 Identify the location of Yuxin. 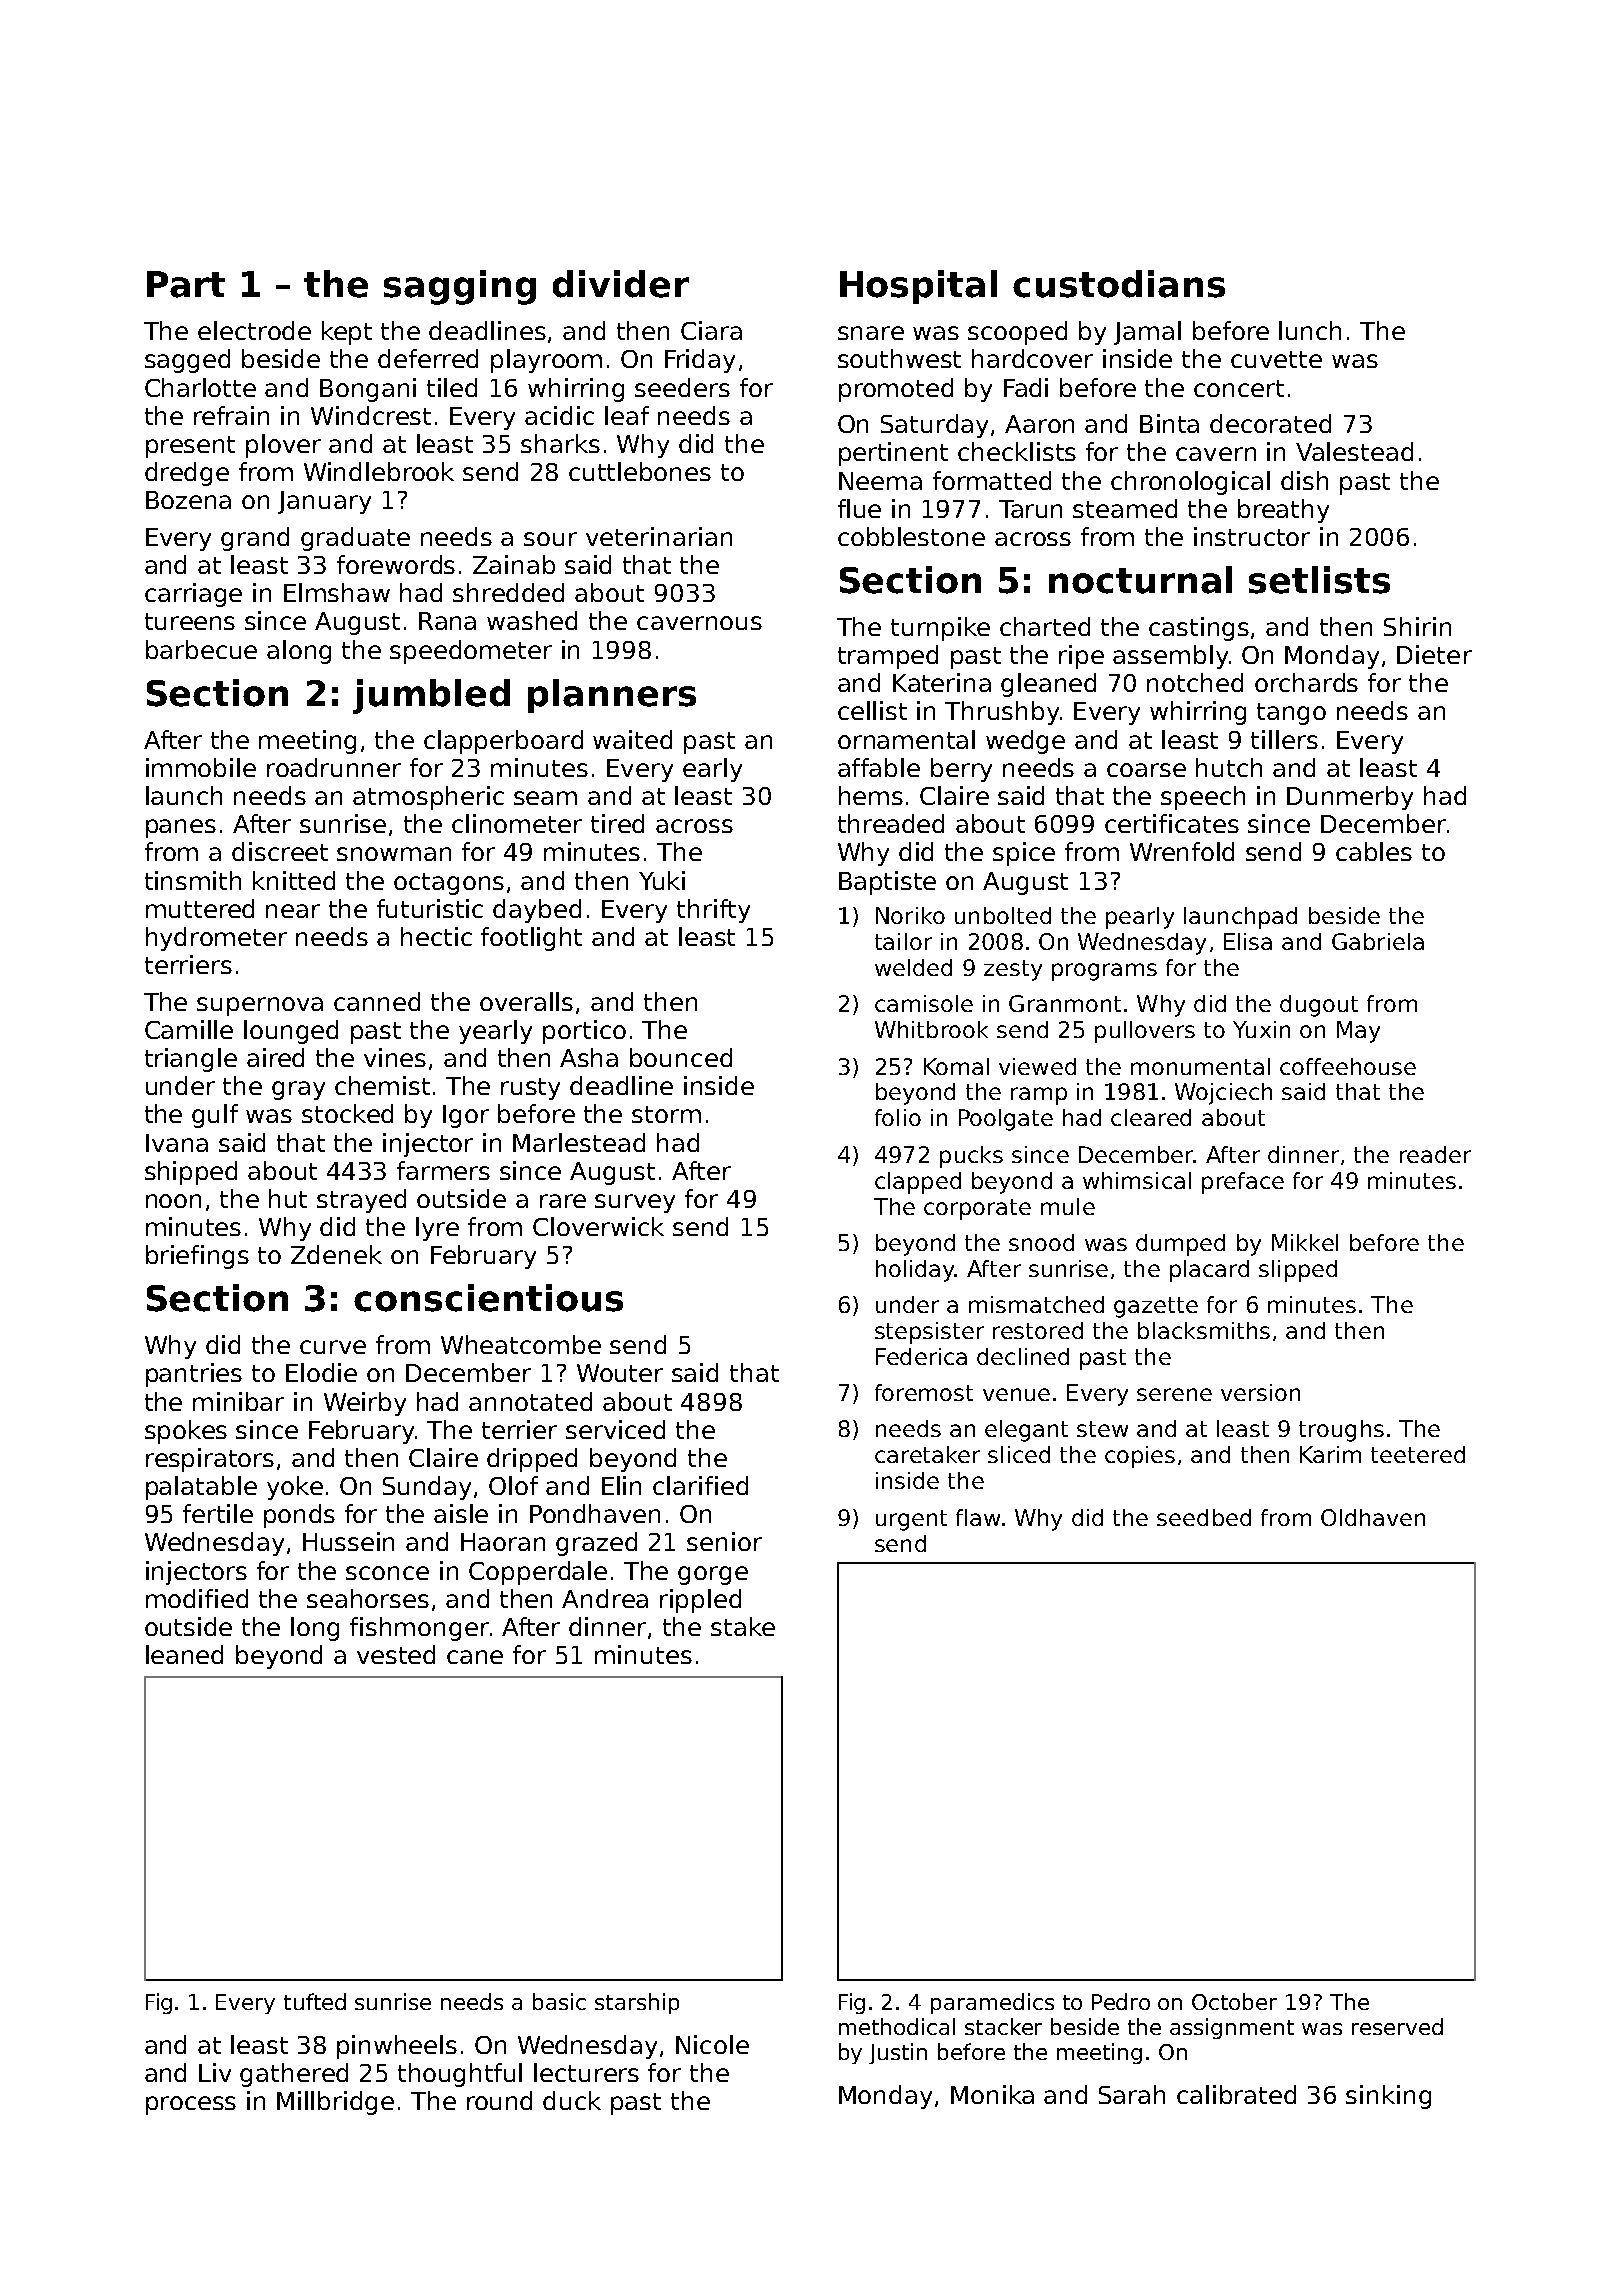
(1261, 1029).
